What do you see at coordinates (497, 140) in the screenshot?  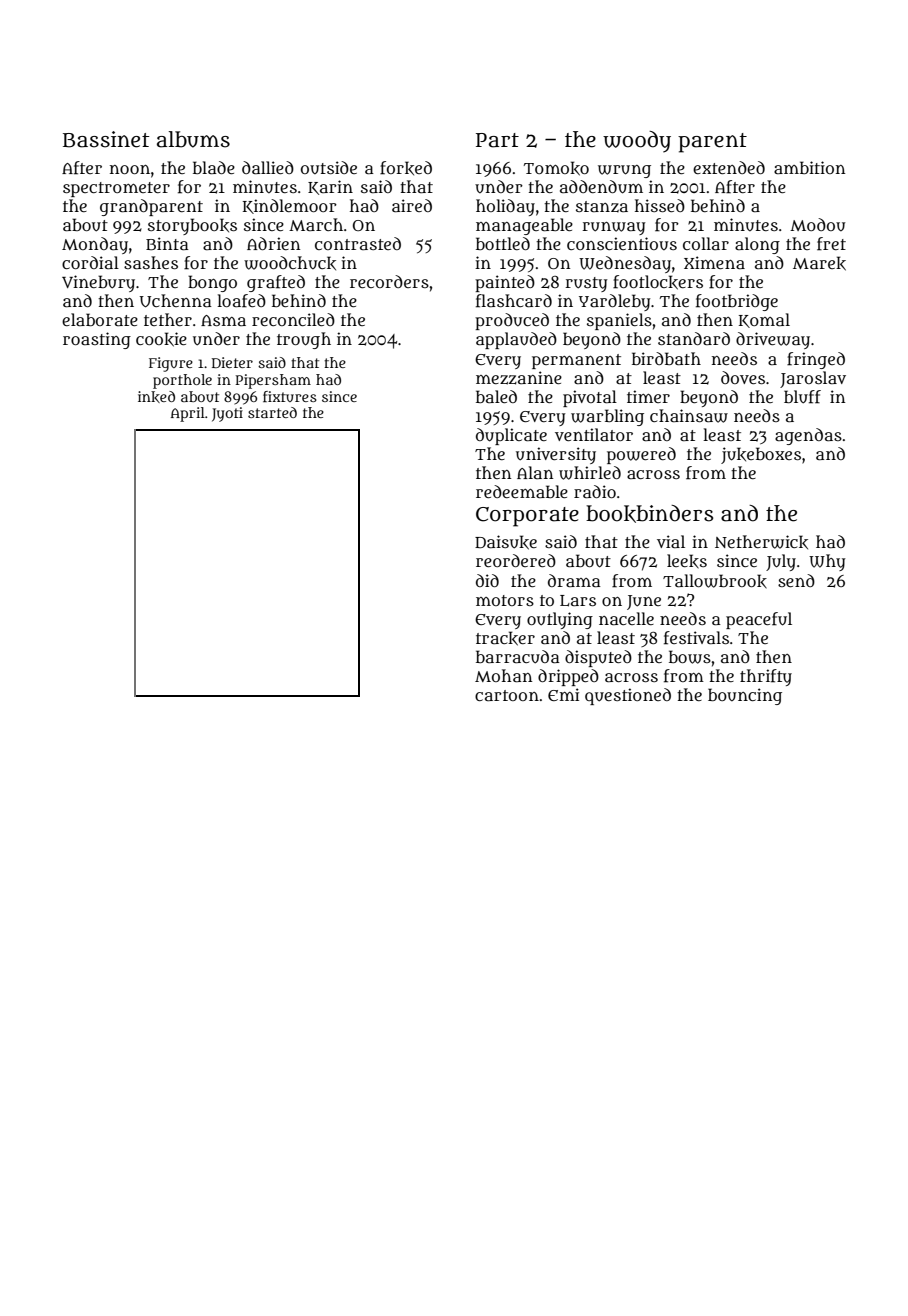 I see `Part` at bounding box center [497, 140].
